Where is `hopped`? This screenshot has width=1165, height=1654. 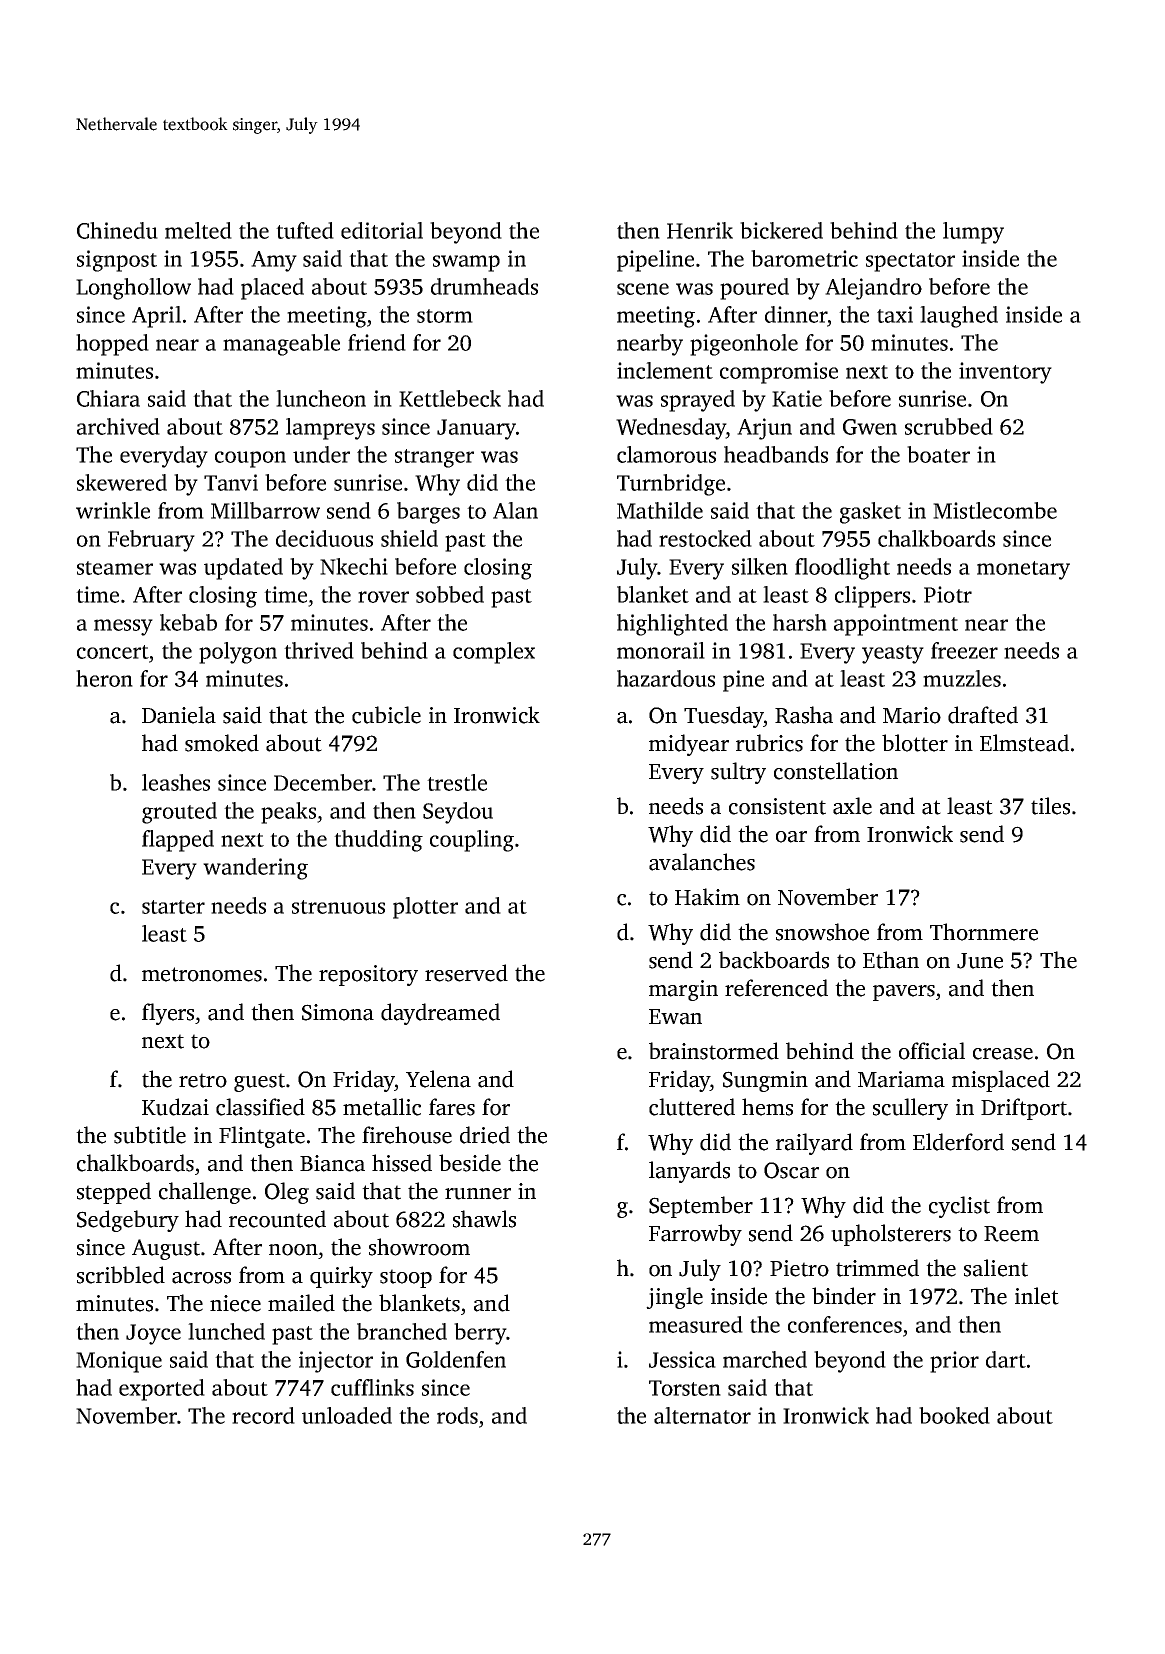
hopped is located at coordinates (112, 345).
